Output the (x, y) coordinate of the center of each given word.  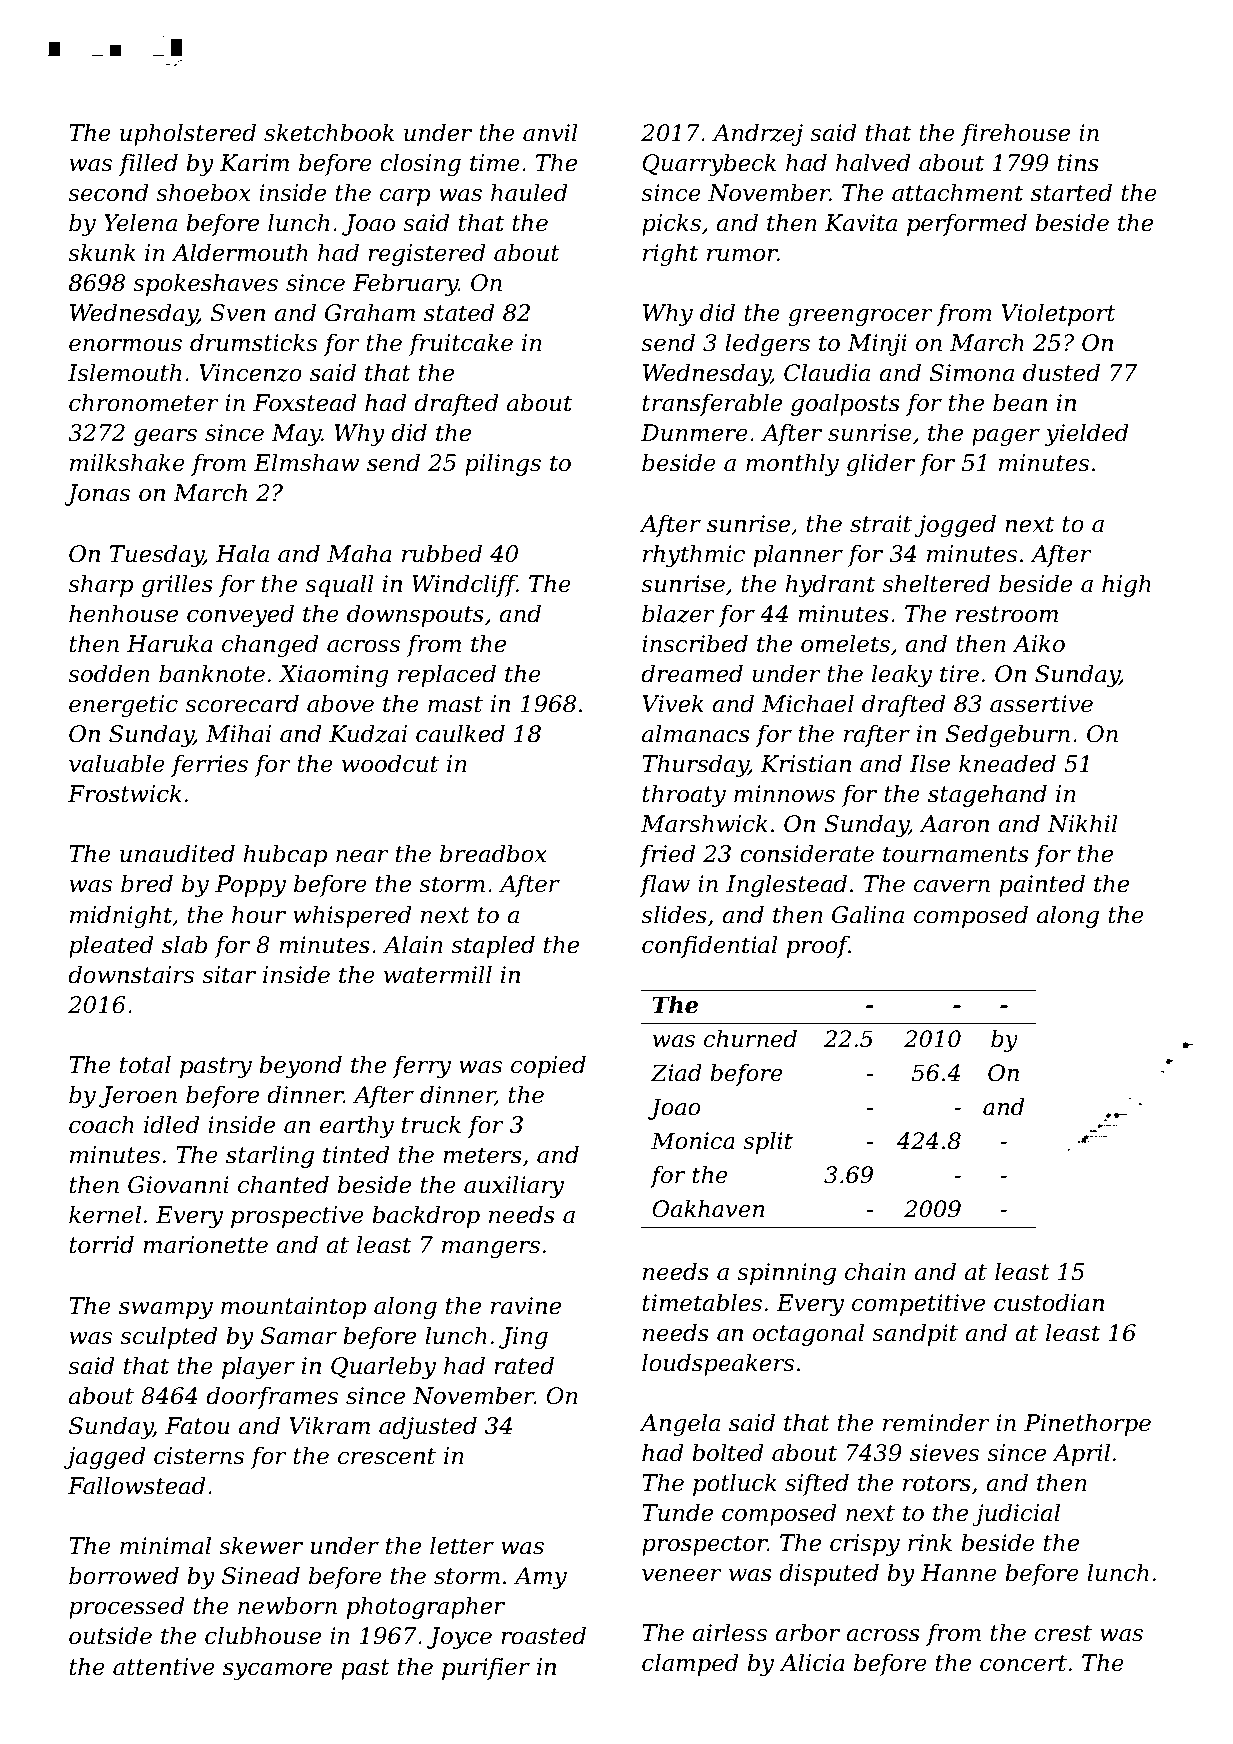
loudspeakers (718, 1364)
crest (1063, 1633)
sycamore (277, 1671)
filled (148, 164)
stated (459, 312)
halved (873, 162)
